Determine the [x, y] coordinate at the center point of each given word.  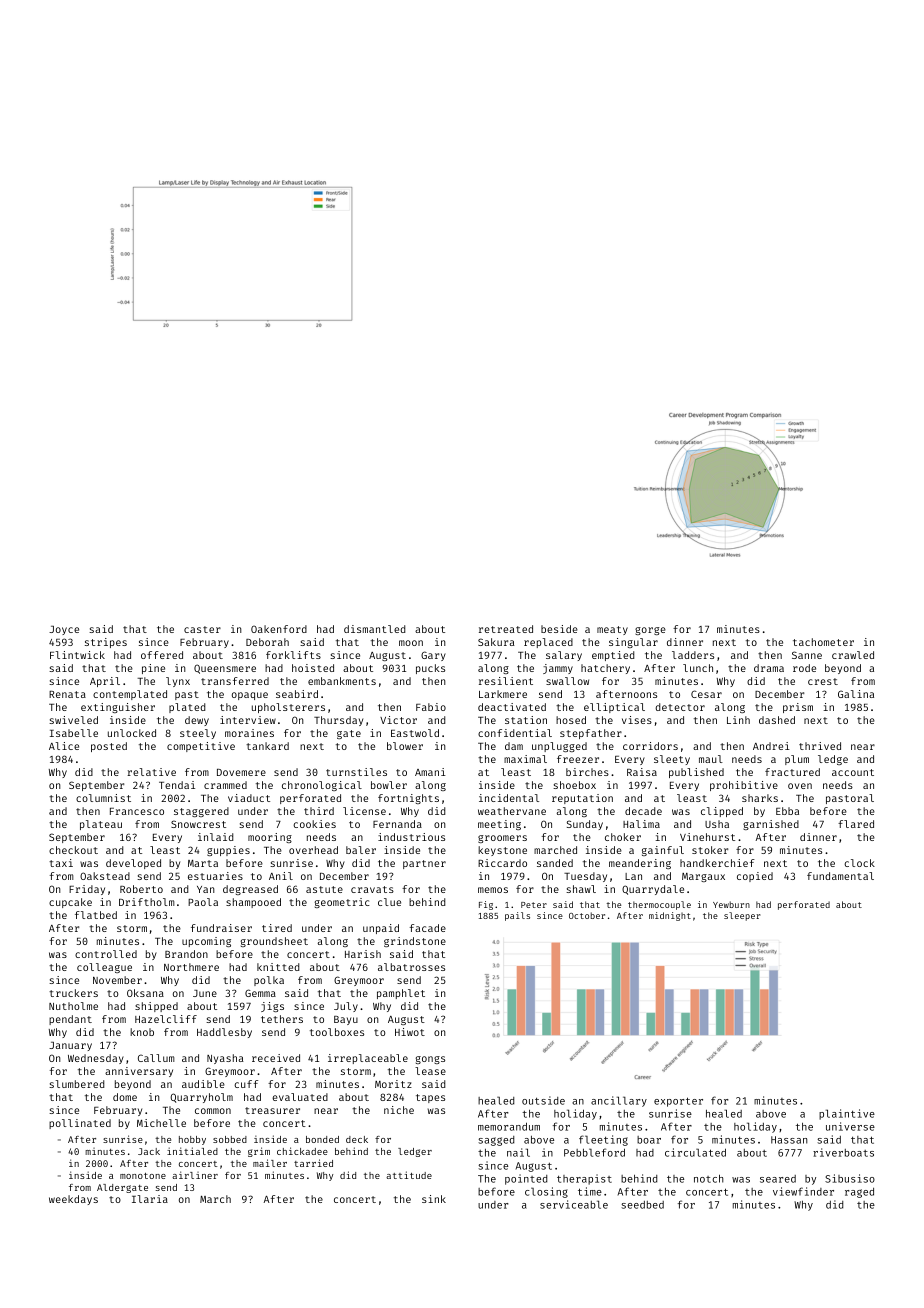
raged [859, 1193]
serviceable [574, 1204]
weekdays [73, 1200]
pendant [70, 1020]
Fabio [431, 707]
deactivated [512, 707]
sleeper [742, 916]
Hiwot [410, 1032]
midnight [670, 916]
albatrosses [411, 967]
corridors [650, 746]
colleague [104, 968]
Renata [67, 694]
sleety [672, 760]
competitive [201, 747]
